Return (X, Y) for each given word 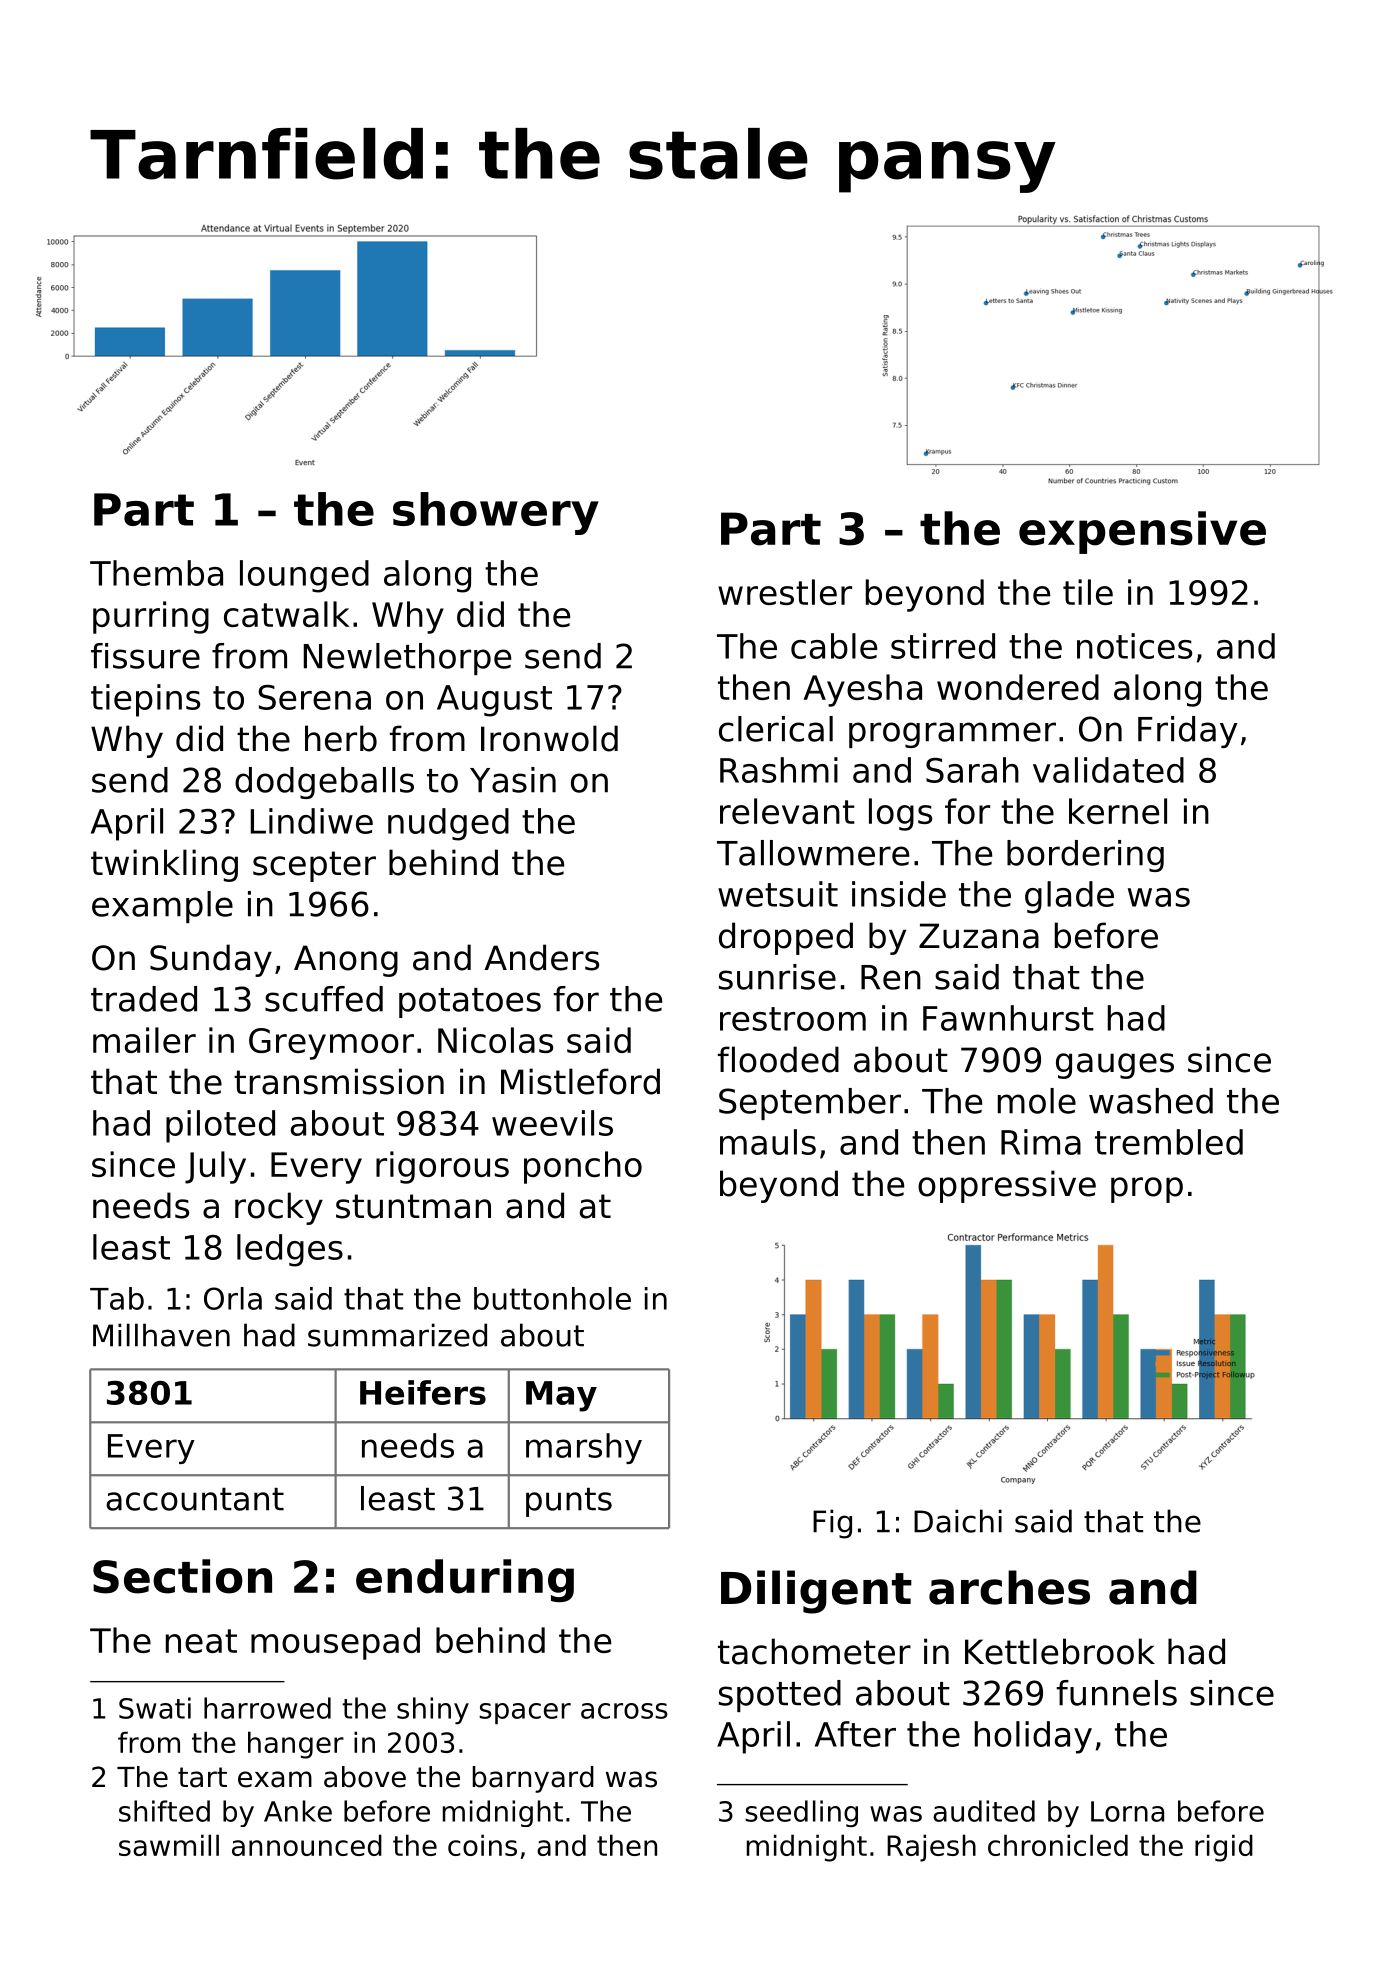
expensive (1142, 532)
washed (1151, 1101)
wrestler (785, 592)
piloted (220, 1126)
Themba (156, 573)
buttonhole (552, 1298)
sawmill (169, 1845)
